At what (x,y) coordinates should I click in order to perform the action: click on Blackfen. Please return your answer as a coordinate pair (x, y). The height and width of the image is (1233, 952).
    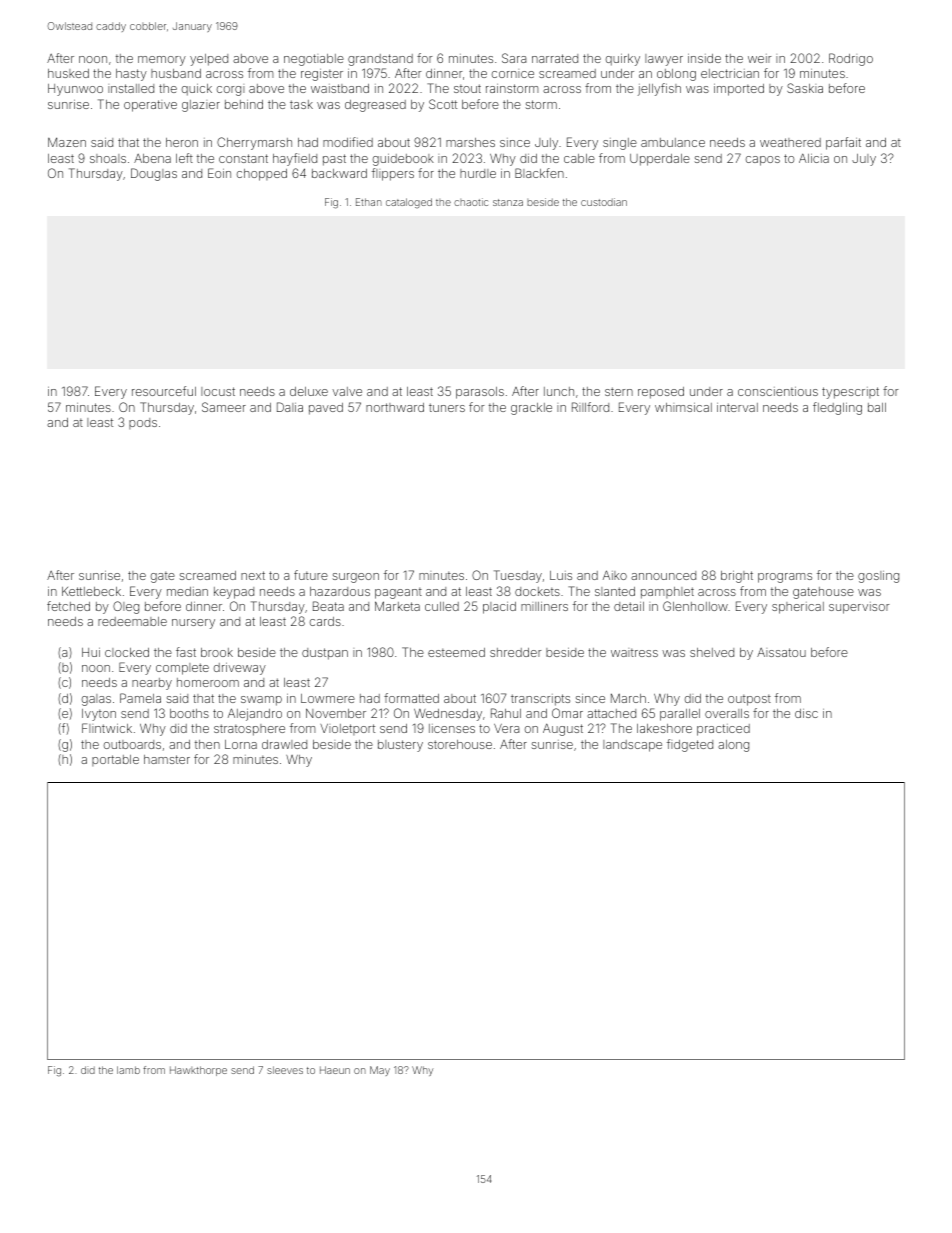
    Looking at the image, I should click on (539, 173).
